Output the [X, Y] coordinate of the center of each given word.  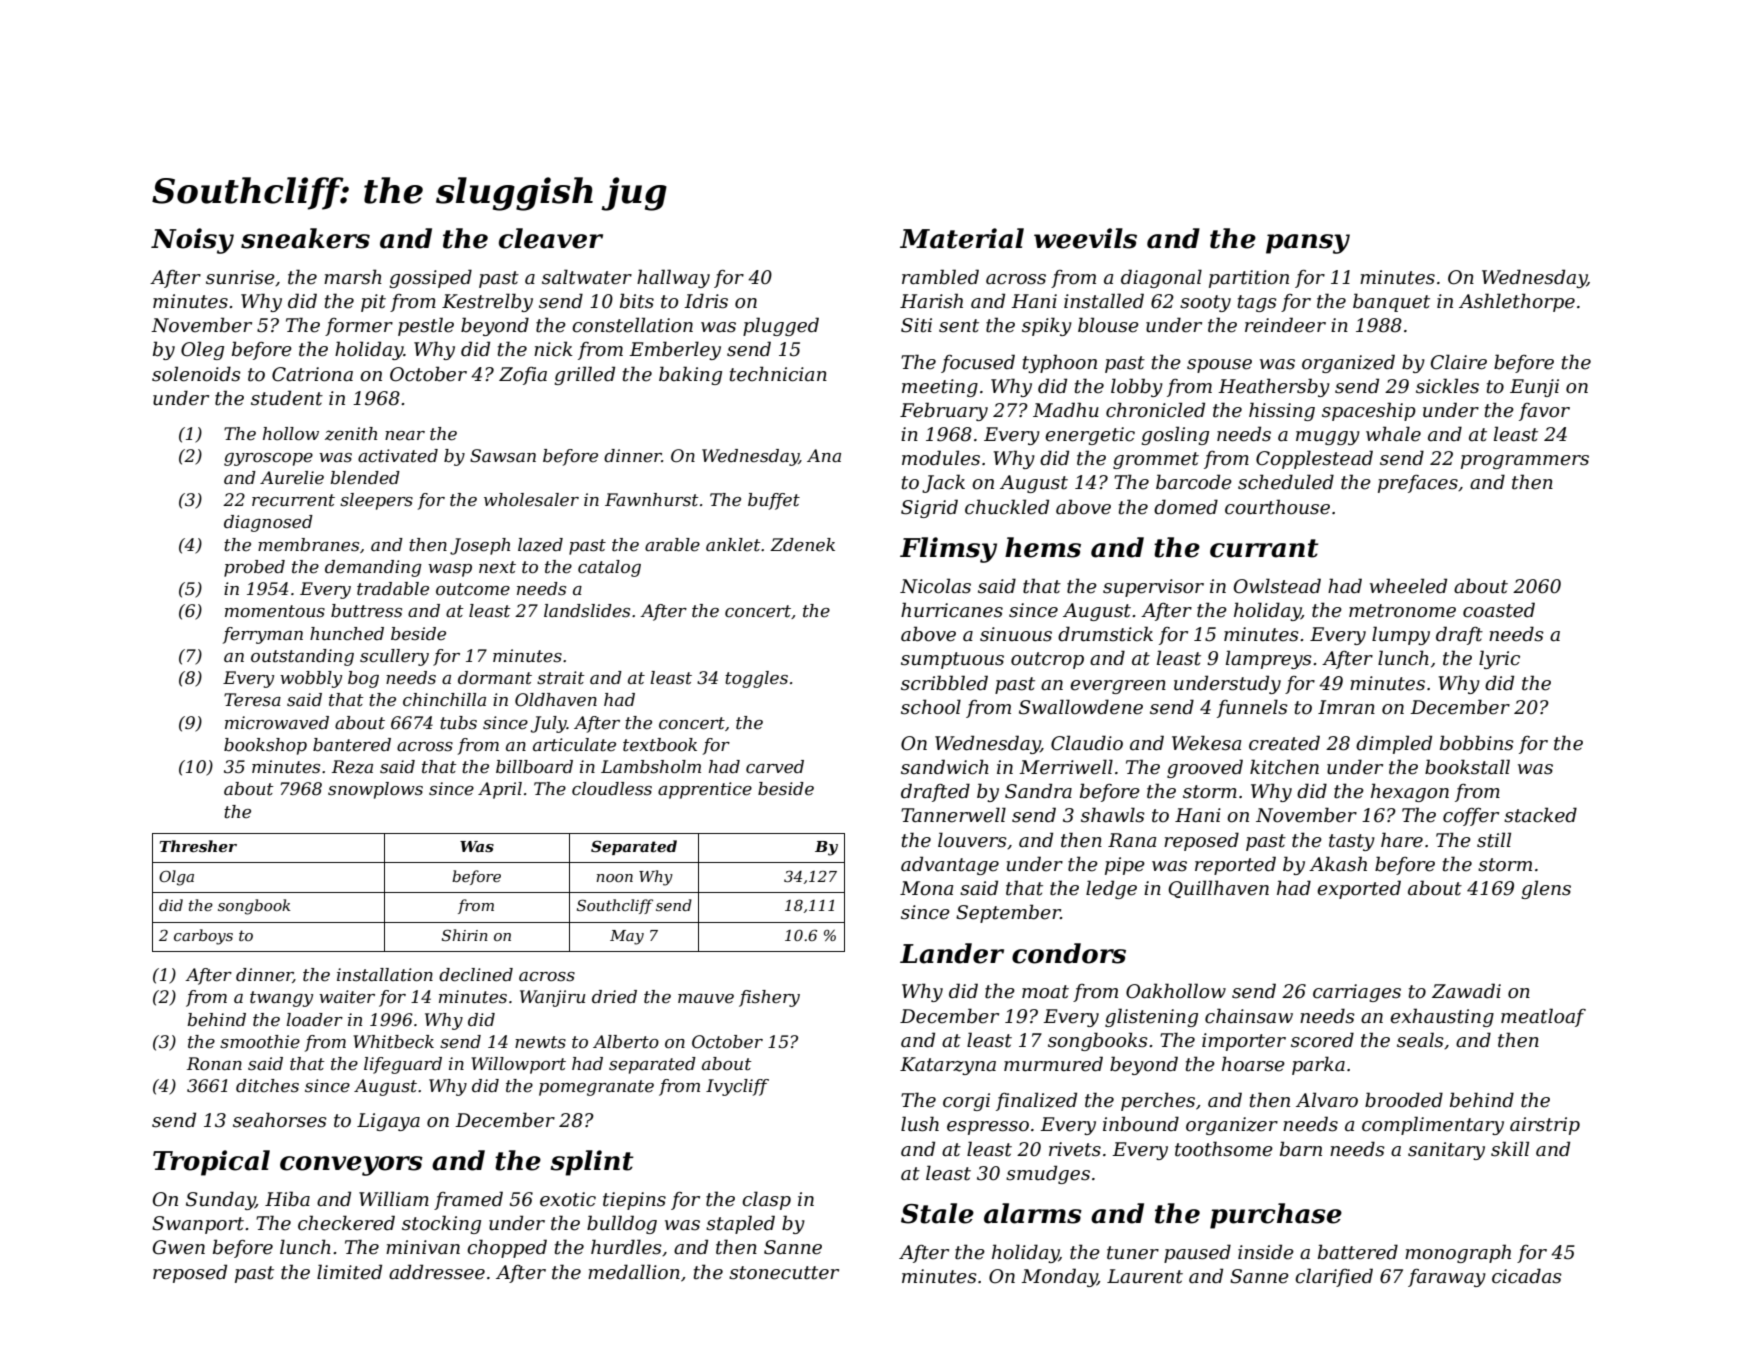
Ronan [214, 1063]
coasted [1499, 610]
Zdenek [802, 545]
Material [962, 238]
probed [254, 568]
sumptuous [952, 660]
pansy [1308, 244]
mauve [706, 999]
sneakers [305, 238]
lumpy [1401, 635]
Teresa [252, 700]
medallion [634, 1272]
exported [1359, 889]
